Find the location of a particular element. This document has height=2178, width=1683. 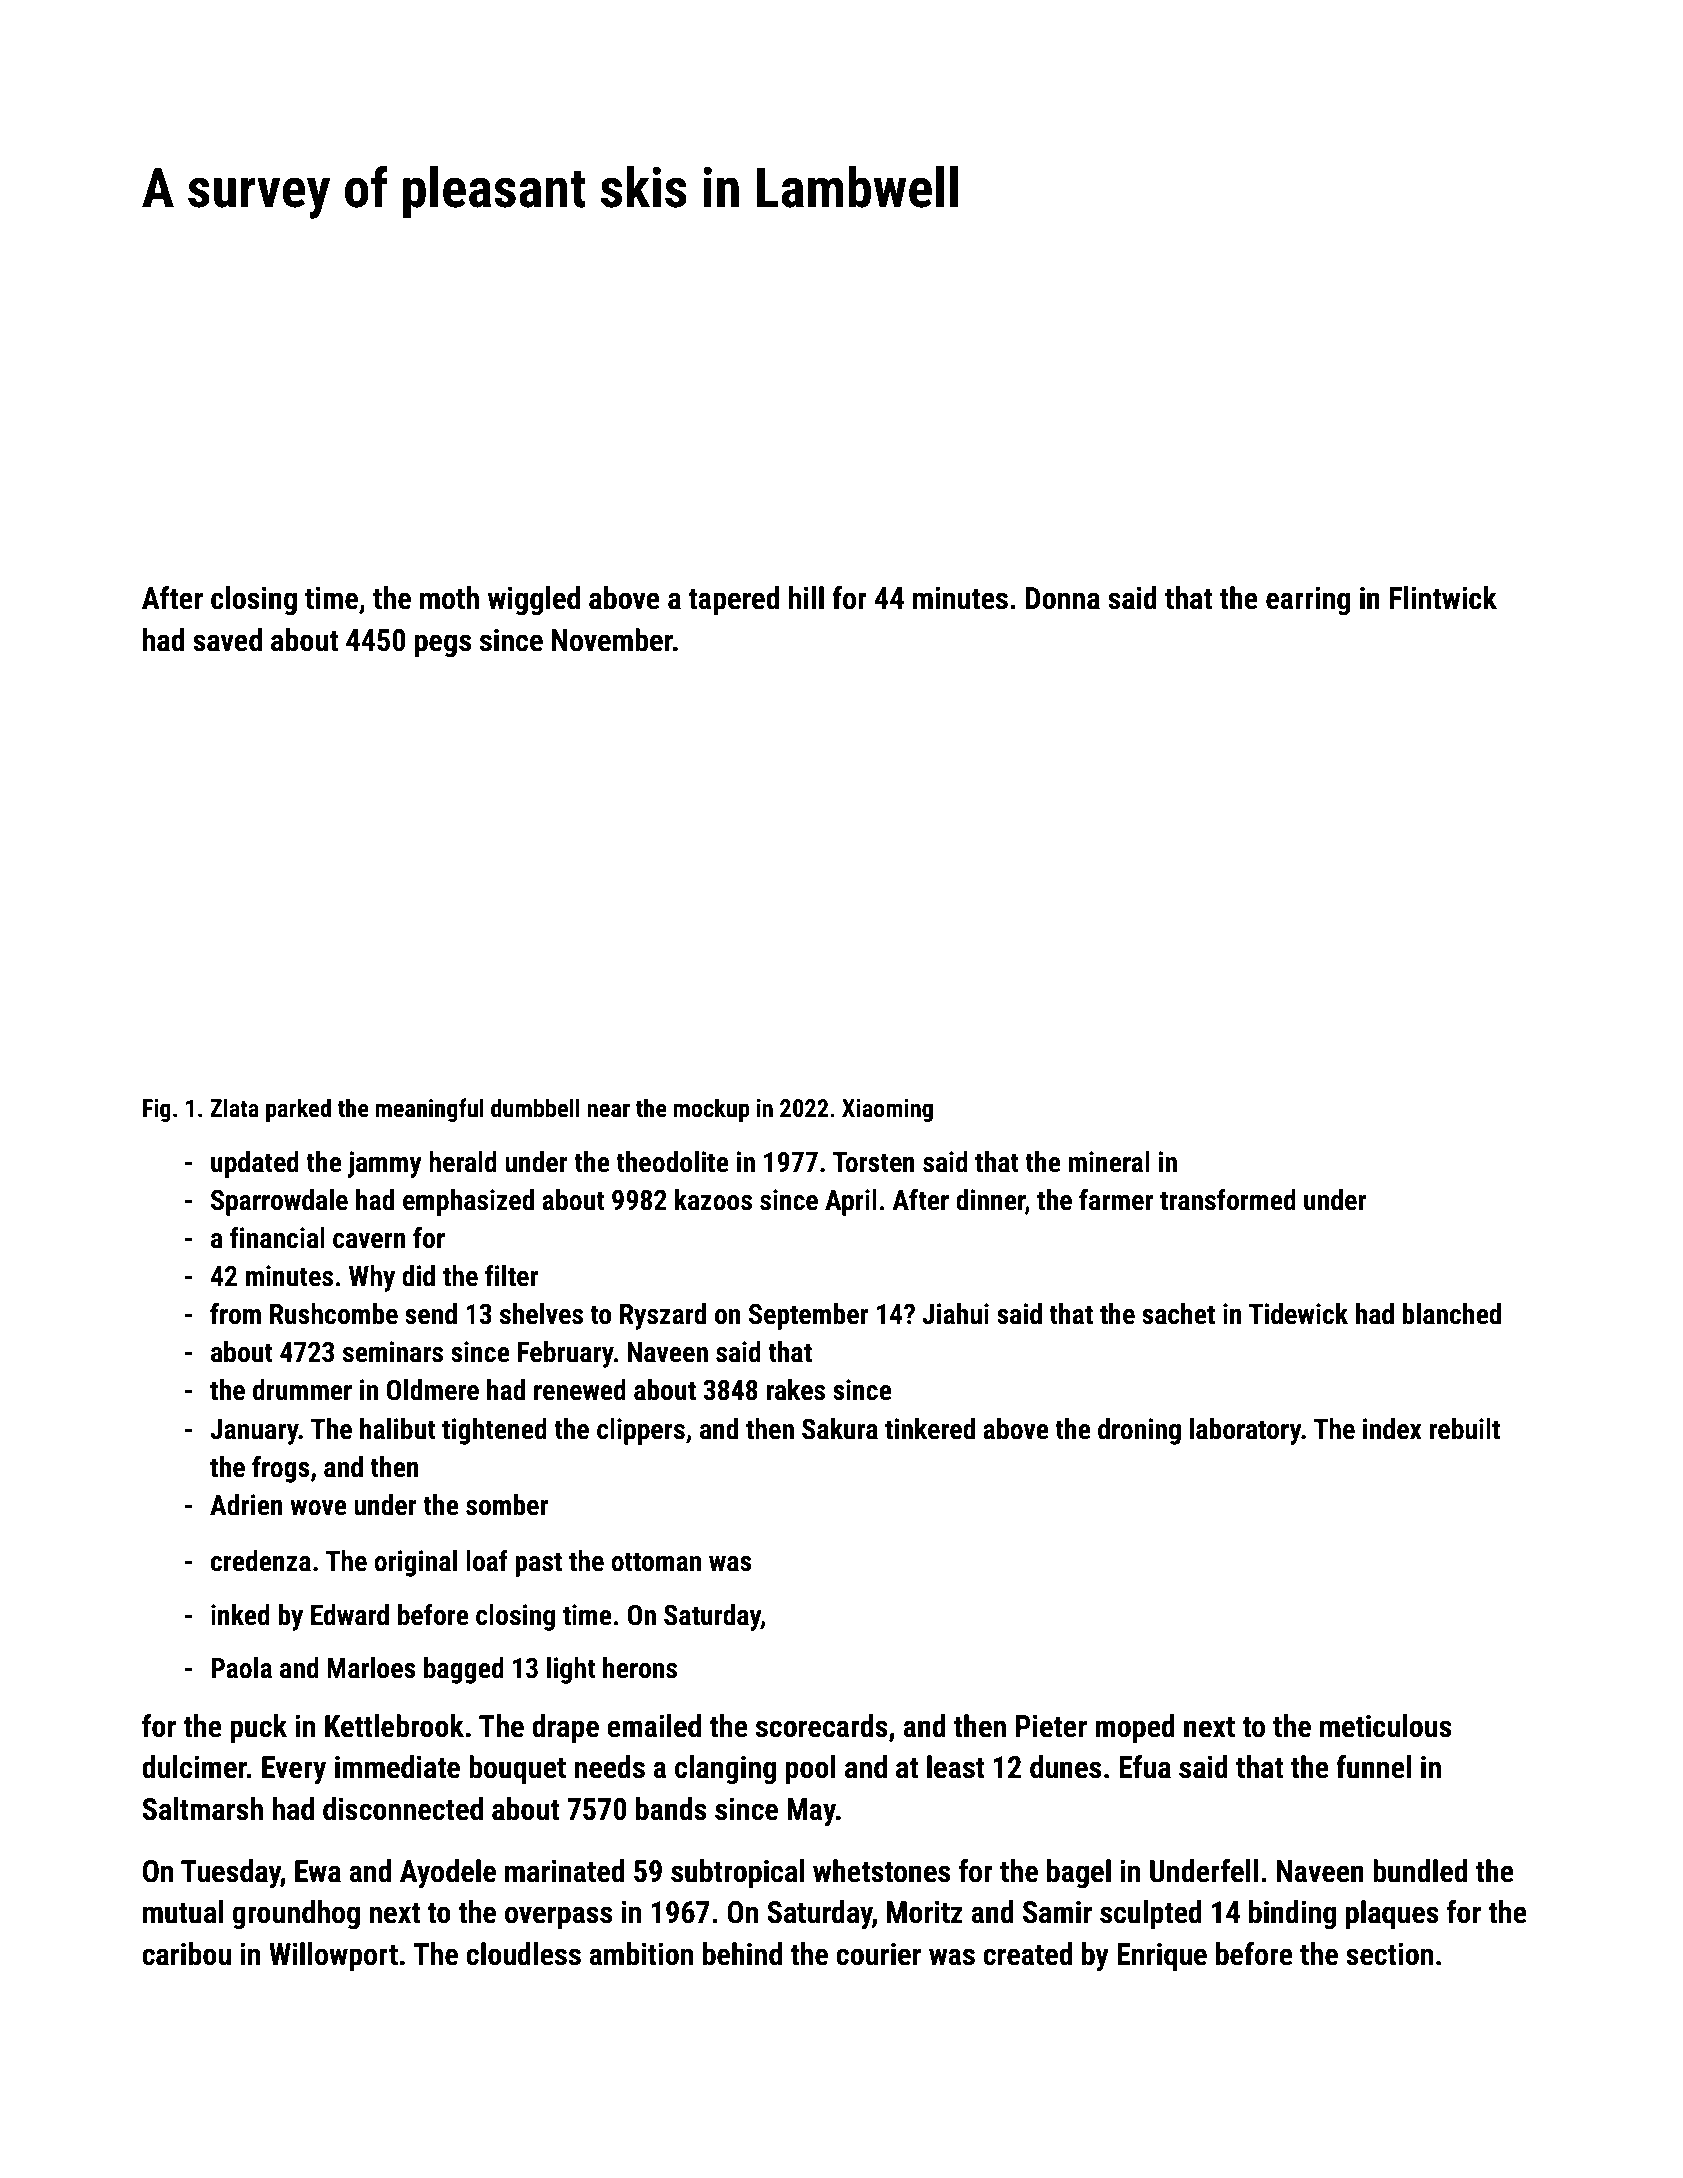

mineral is located at coordinates (1109, 1162).
